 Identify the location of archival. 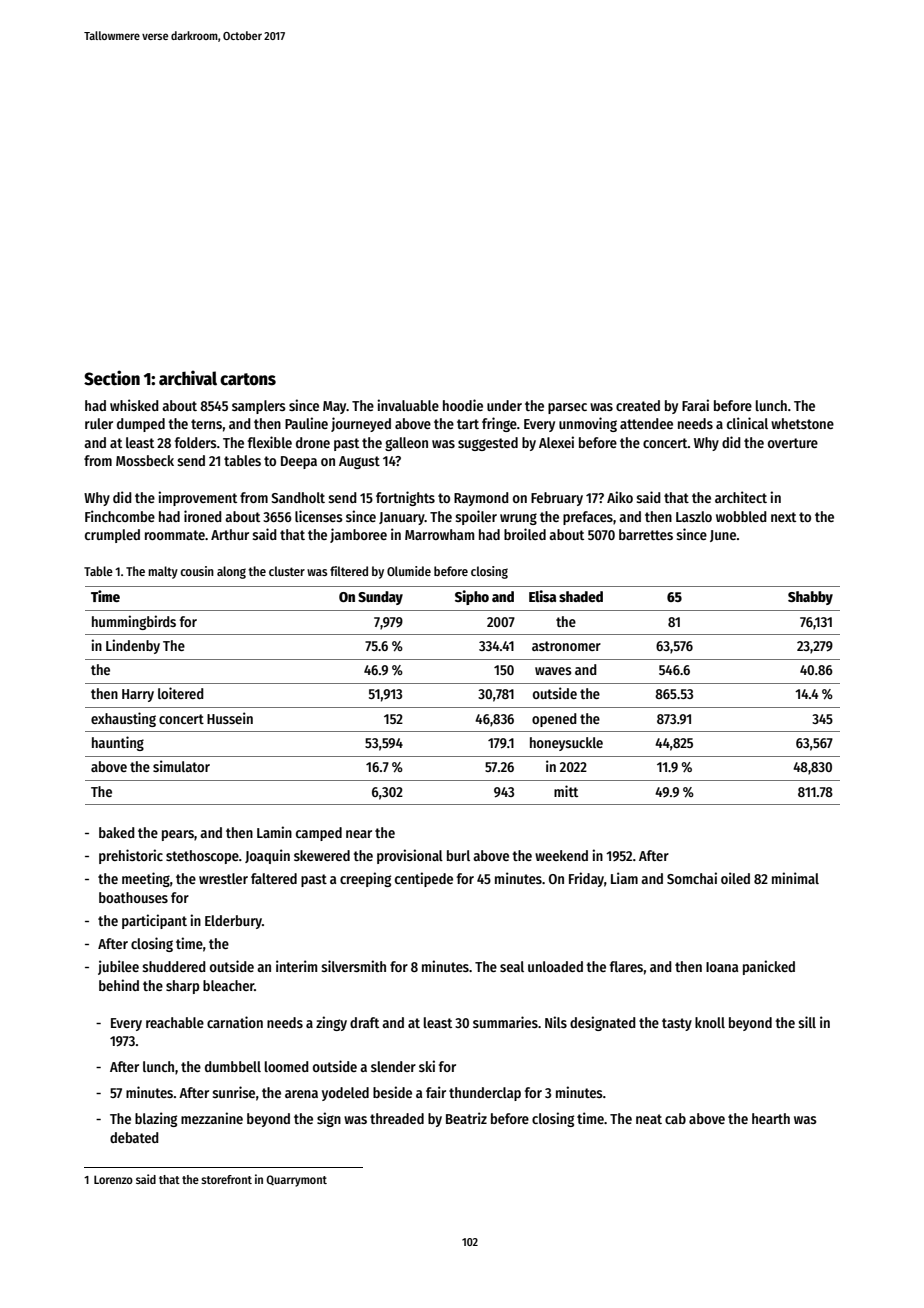
(188, 378).
